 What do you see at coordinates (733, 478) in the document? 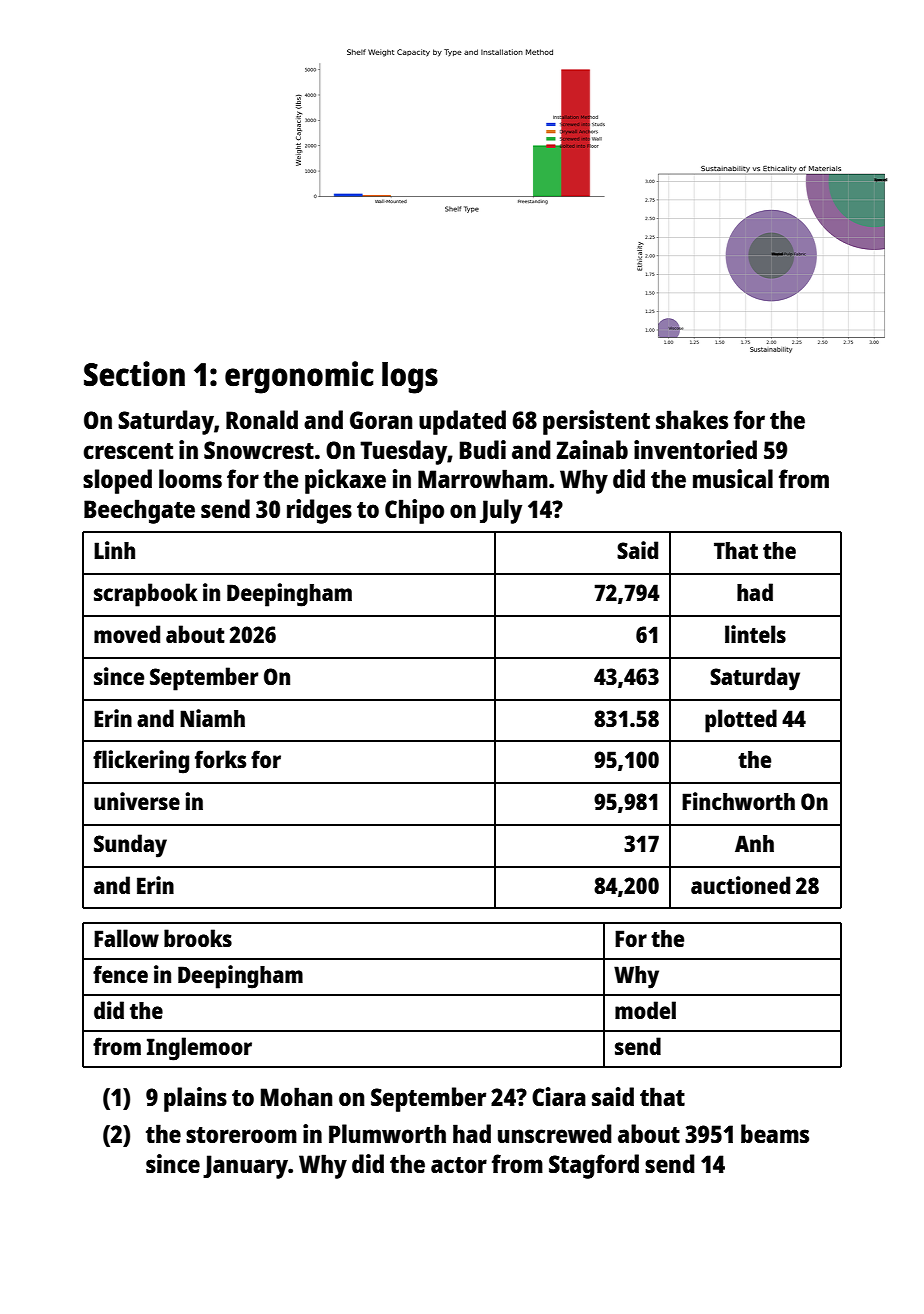
I see `musical` at bounding box center [733, 478].
